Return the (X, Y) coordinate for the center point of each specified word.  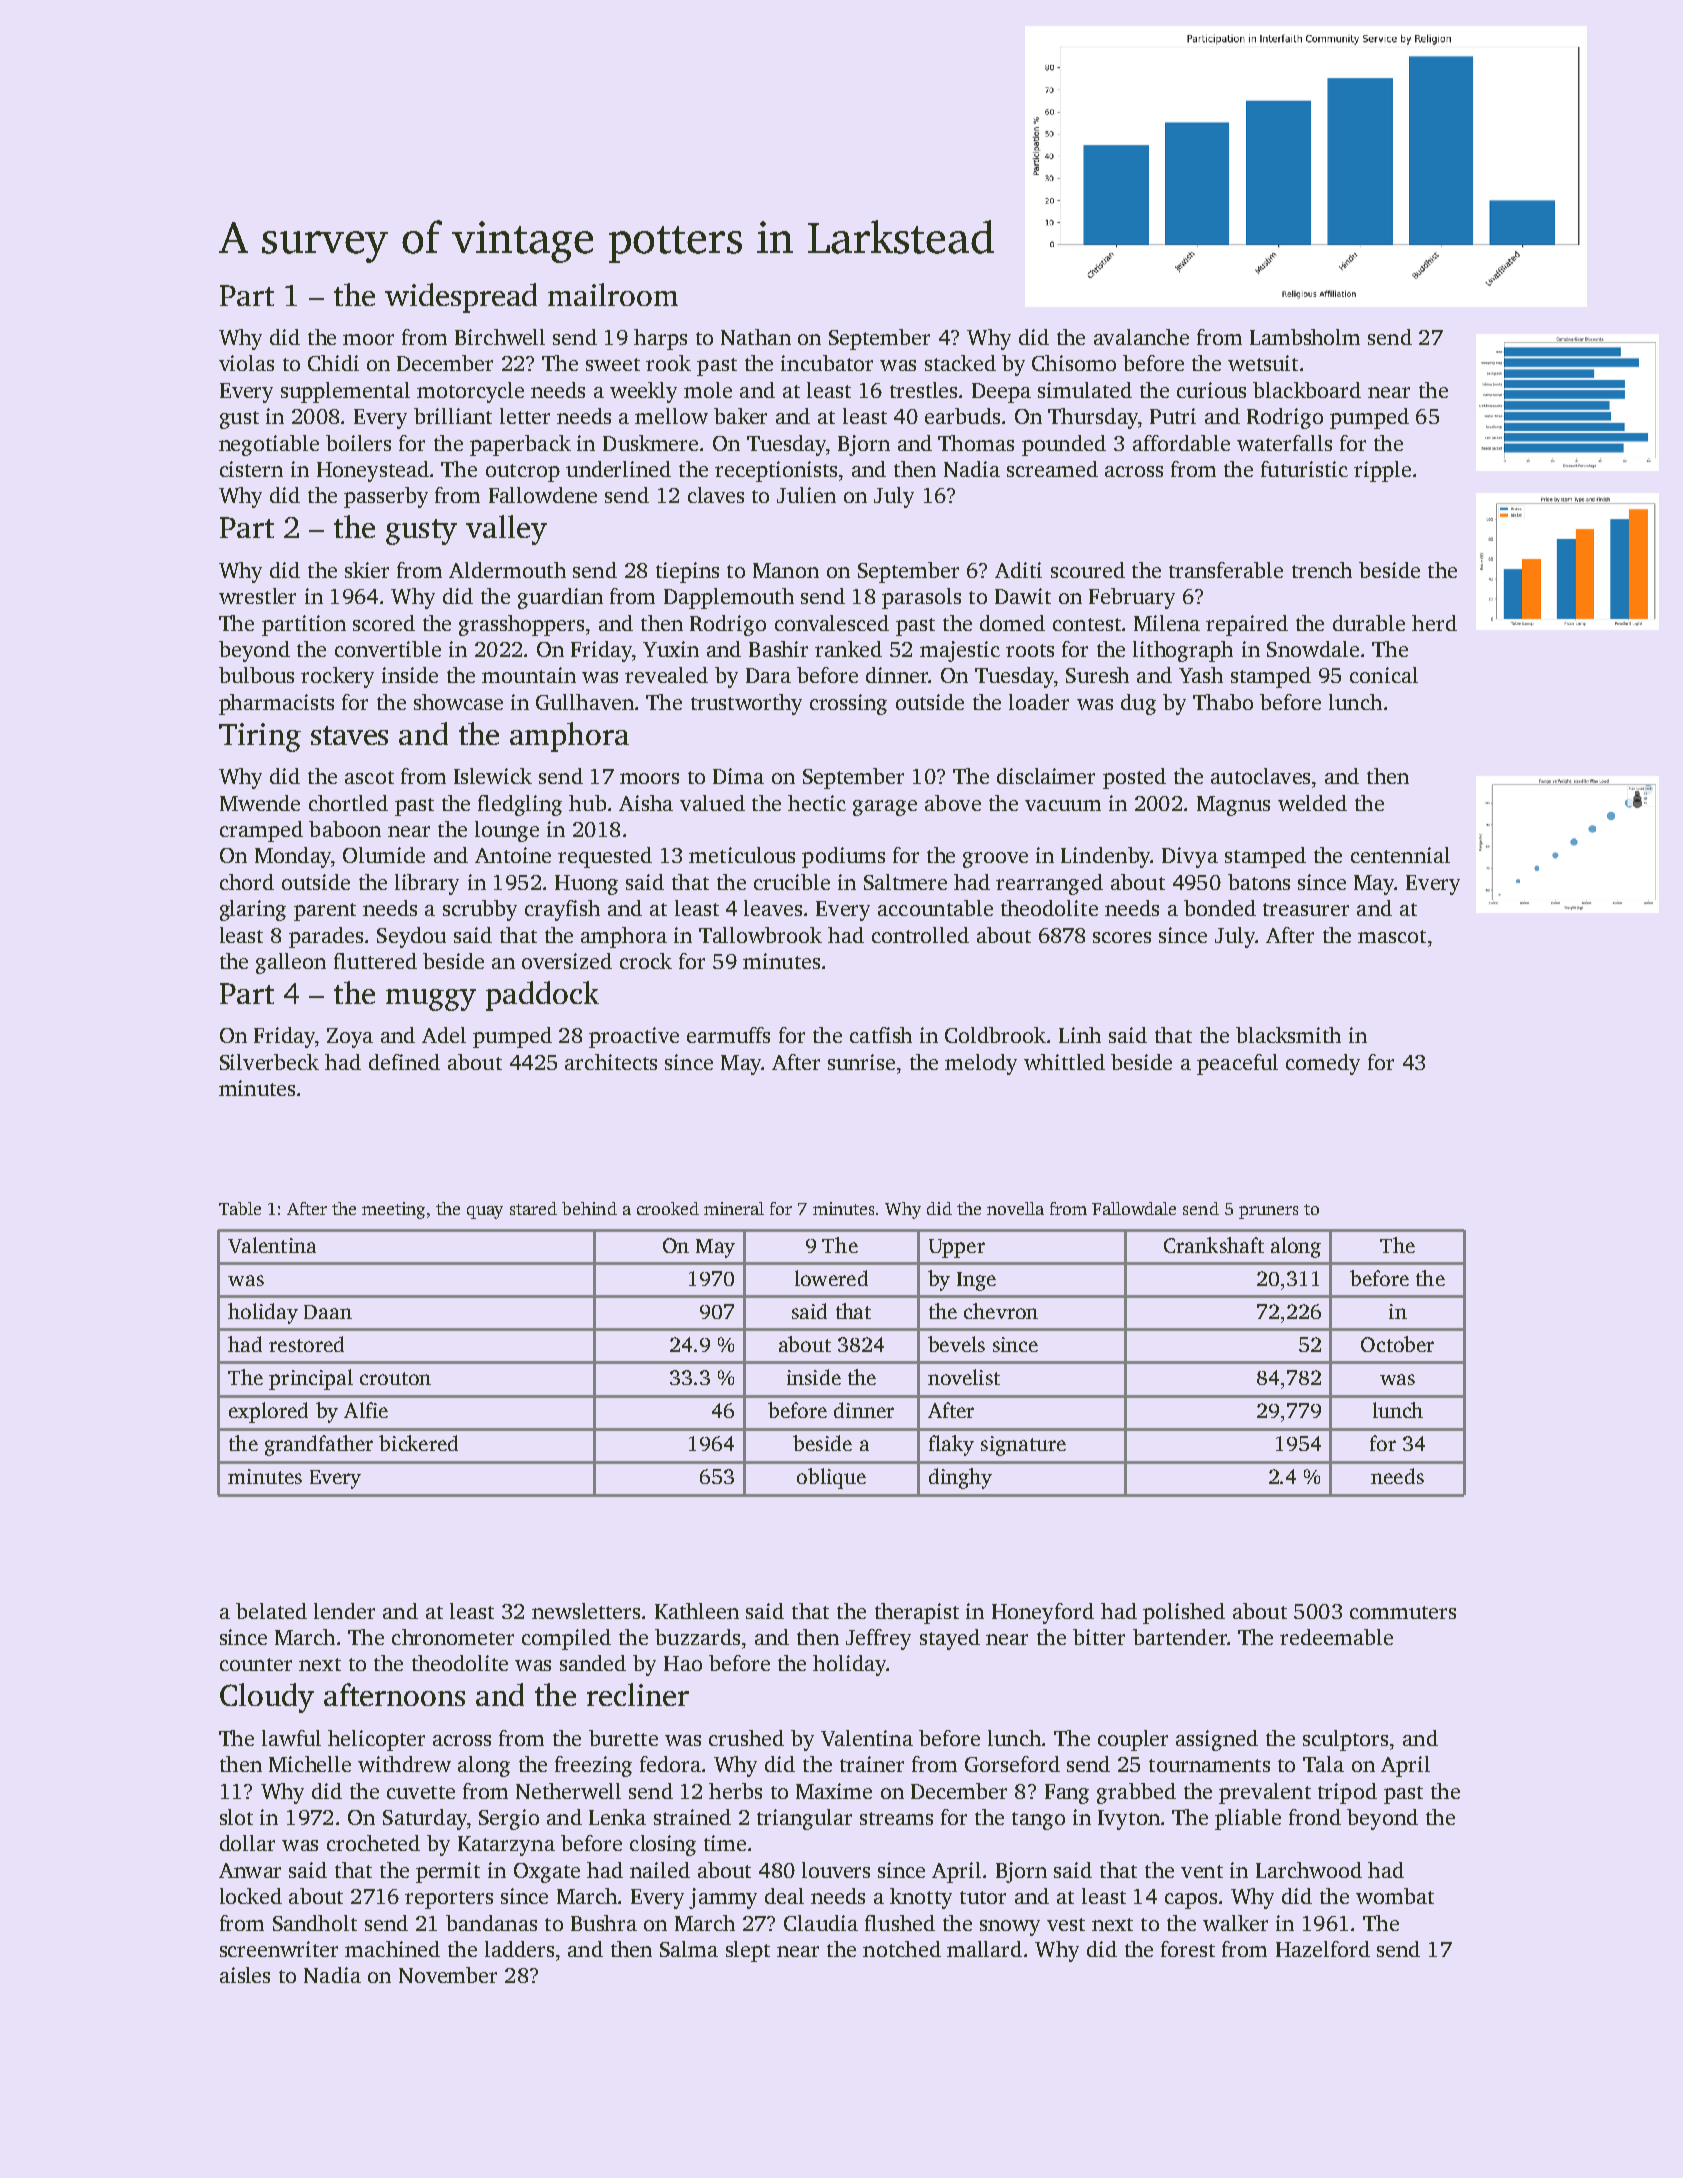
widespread (461, 298)
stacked (960, 363)
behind (589, 1208)
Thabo (1223, 702)
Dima (738, 776)
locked (251, 1896)
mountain (529, 675)
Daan (328, 1312)
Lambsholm (1305, 337)
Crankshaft (1214, 1245)
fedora (670, 1764)
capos (1191, 1901)
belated (271, 1611)
